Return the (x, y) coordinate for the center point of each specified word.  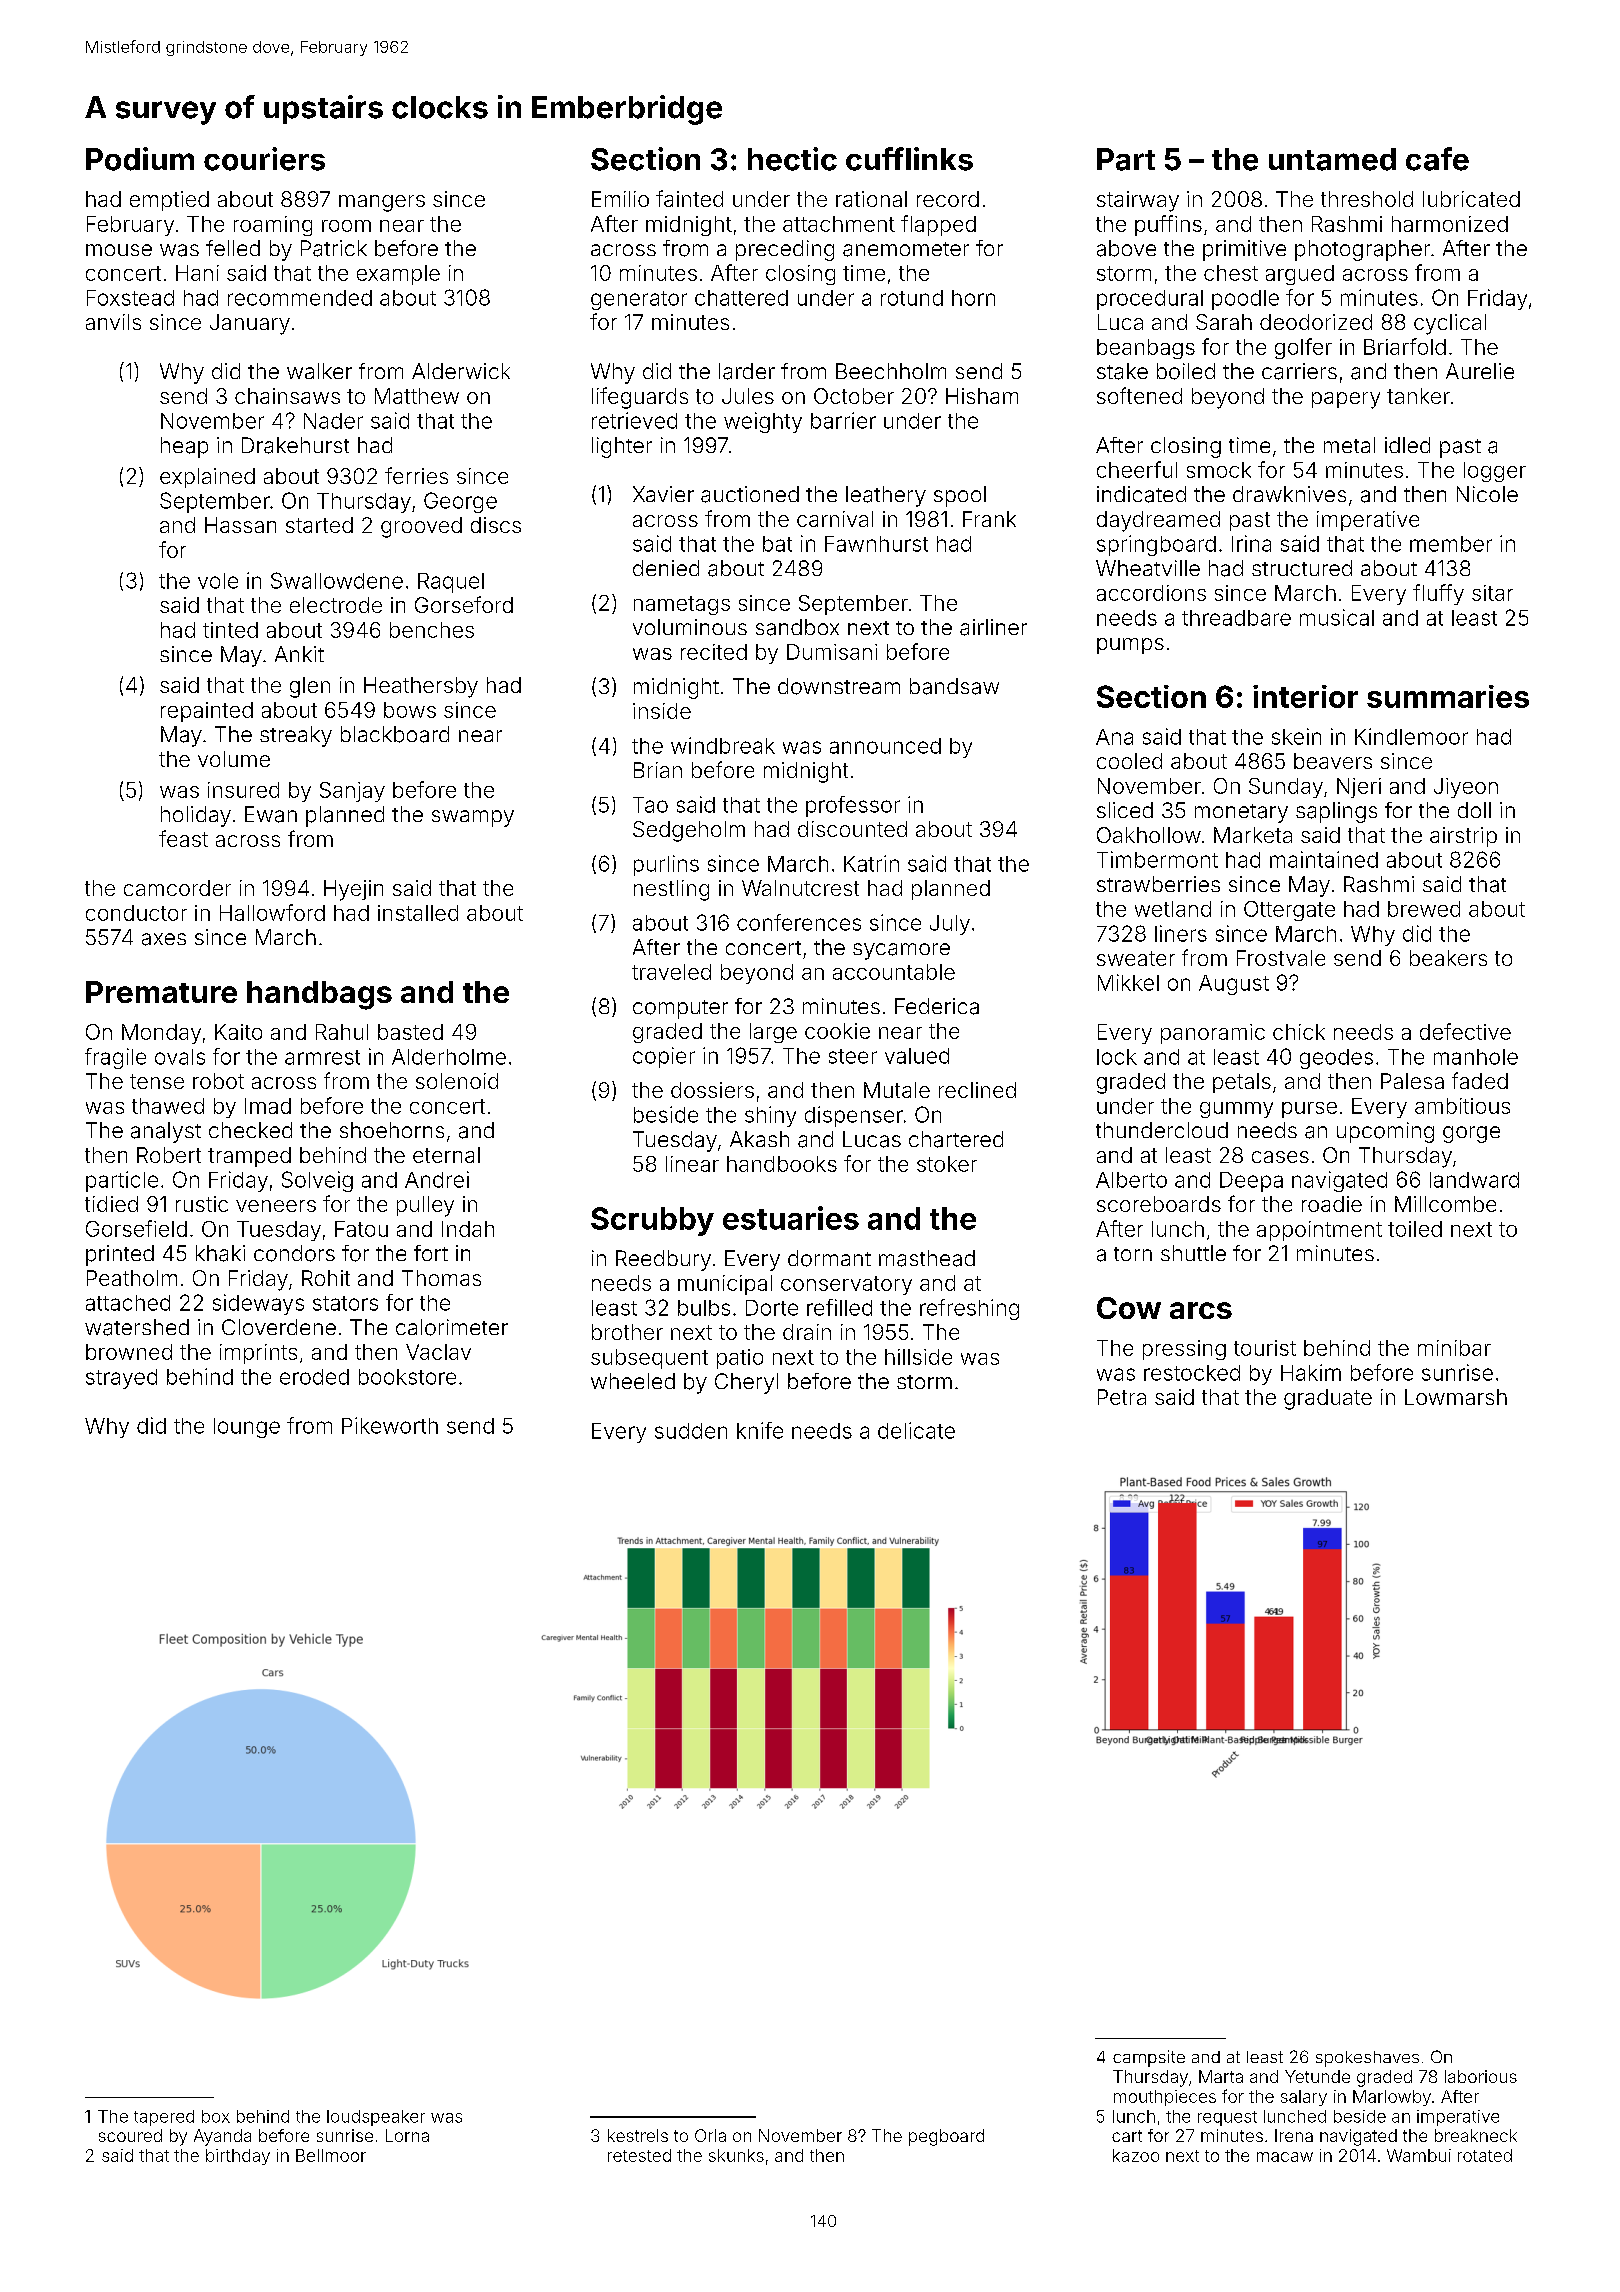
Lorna (407, 2135)
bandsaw (954, 686)
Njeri (1359, 788)
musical (1337, 617)
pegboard (946, 2137)
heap (184, 447)
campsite (1149, 2058)
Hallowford (272, 912)
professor (853, 806)
